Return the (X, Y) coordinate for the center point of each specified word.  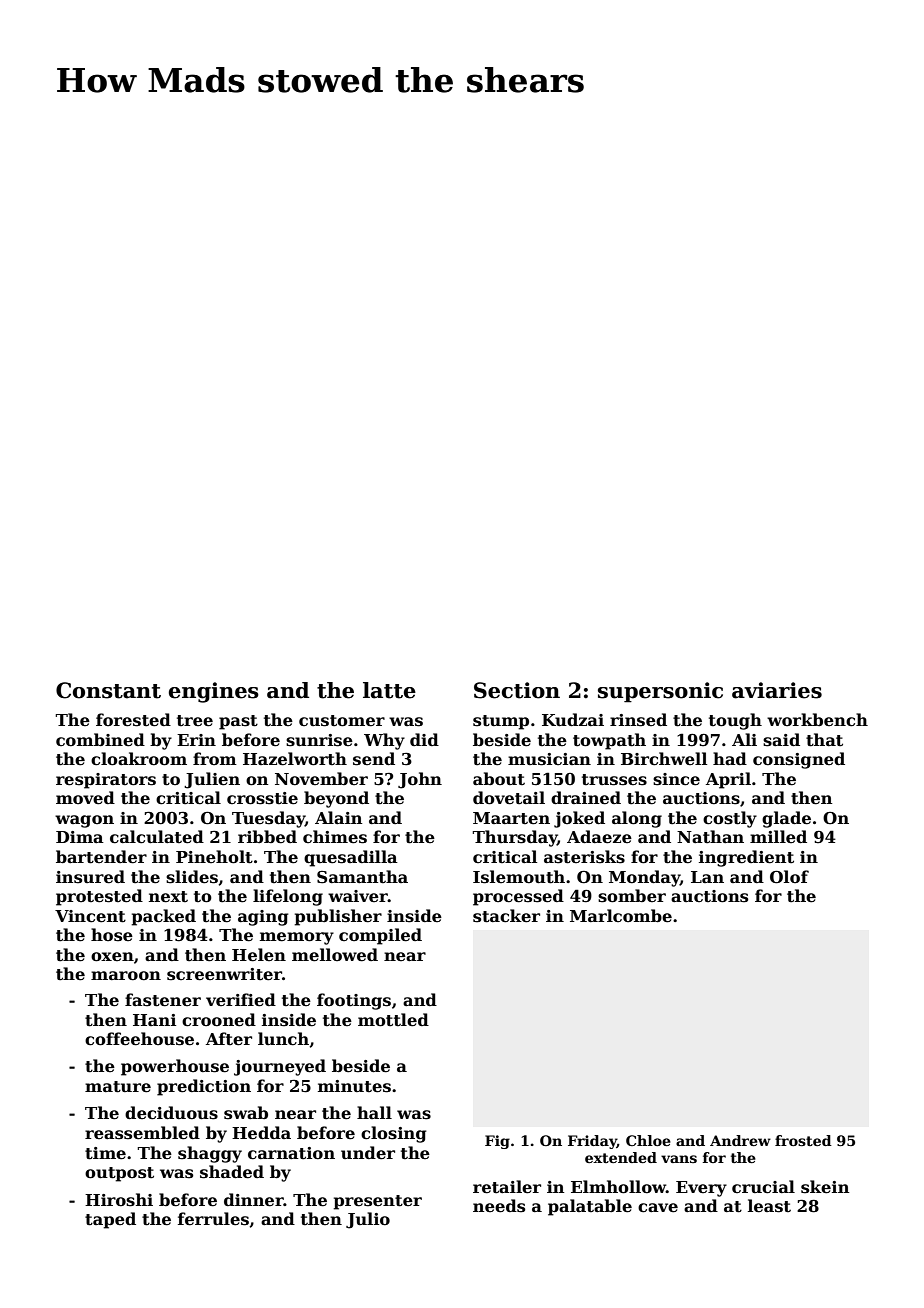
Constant (108, 690)
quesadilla (351, 858)
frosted (803, 1140)
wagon (84, 821)
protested (99, 897)
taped (110, 1220)
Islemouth (519, 877)
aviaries (777, 690)
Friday (592, 1142)
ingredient (746, 858)
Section (517, 690)
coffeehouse (139, 1039)
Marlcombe (621, 916)
